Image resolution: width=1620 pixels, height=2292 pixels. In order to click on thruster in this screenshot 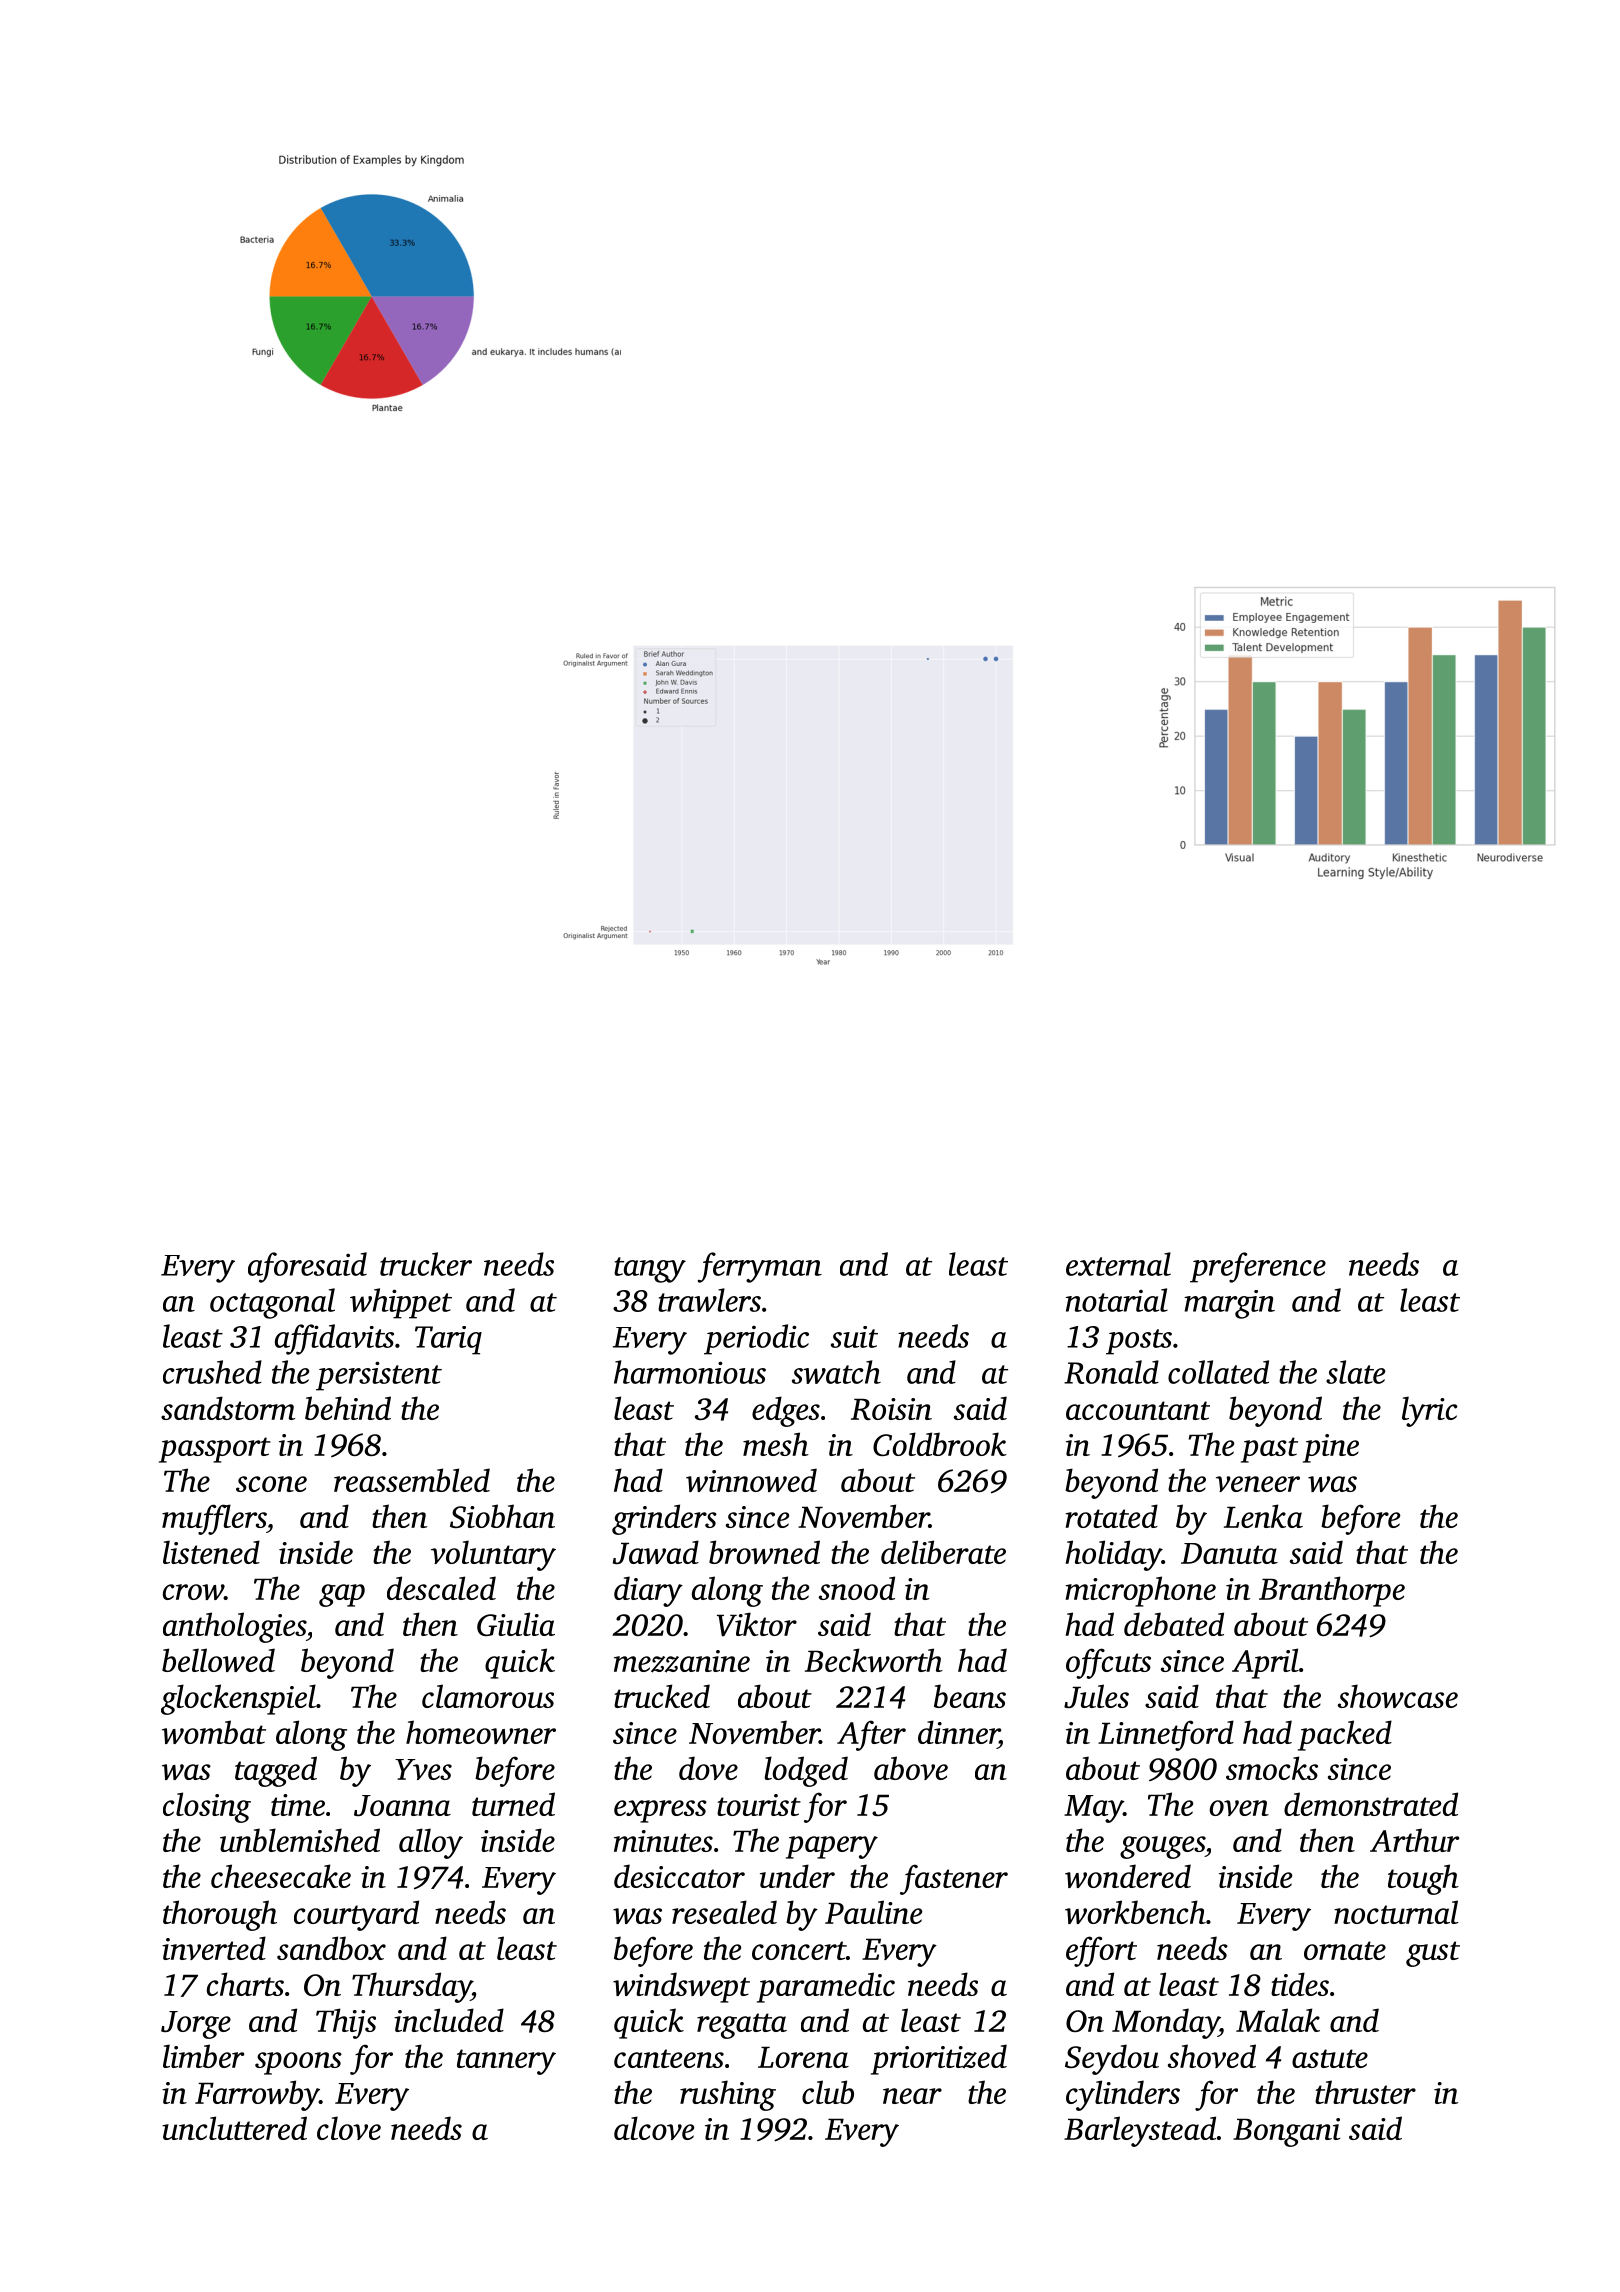, I will do `click(1365, 2092)`.
